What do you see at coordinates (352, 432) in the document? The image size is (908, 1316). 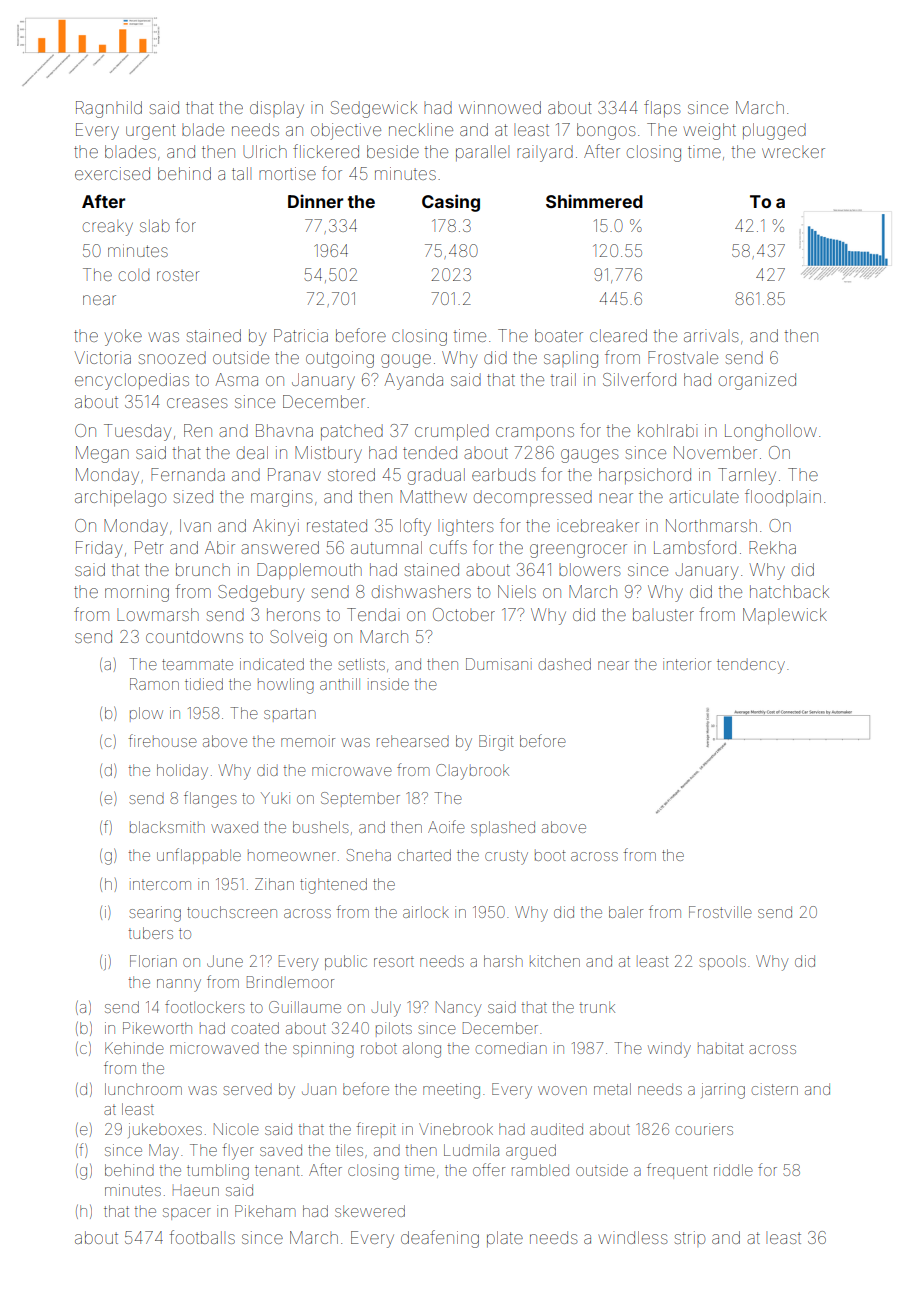 I see `patched` at bounding box center [352, 432].
